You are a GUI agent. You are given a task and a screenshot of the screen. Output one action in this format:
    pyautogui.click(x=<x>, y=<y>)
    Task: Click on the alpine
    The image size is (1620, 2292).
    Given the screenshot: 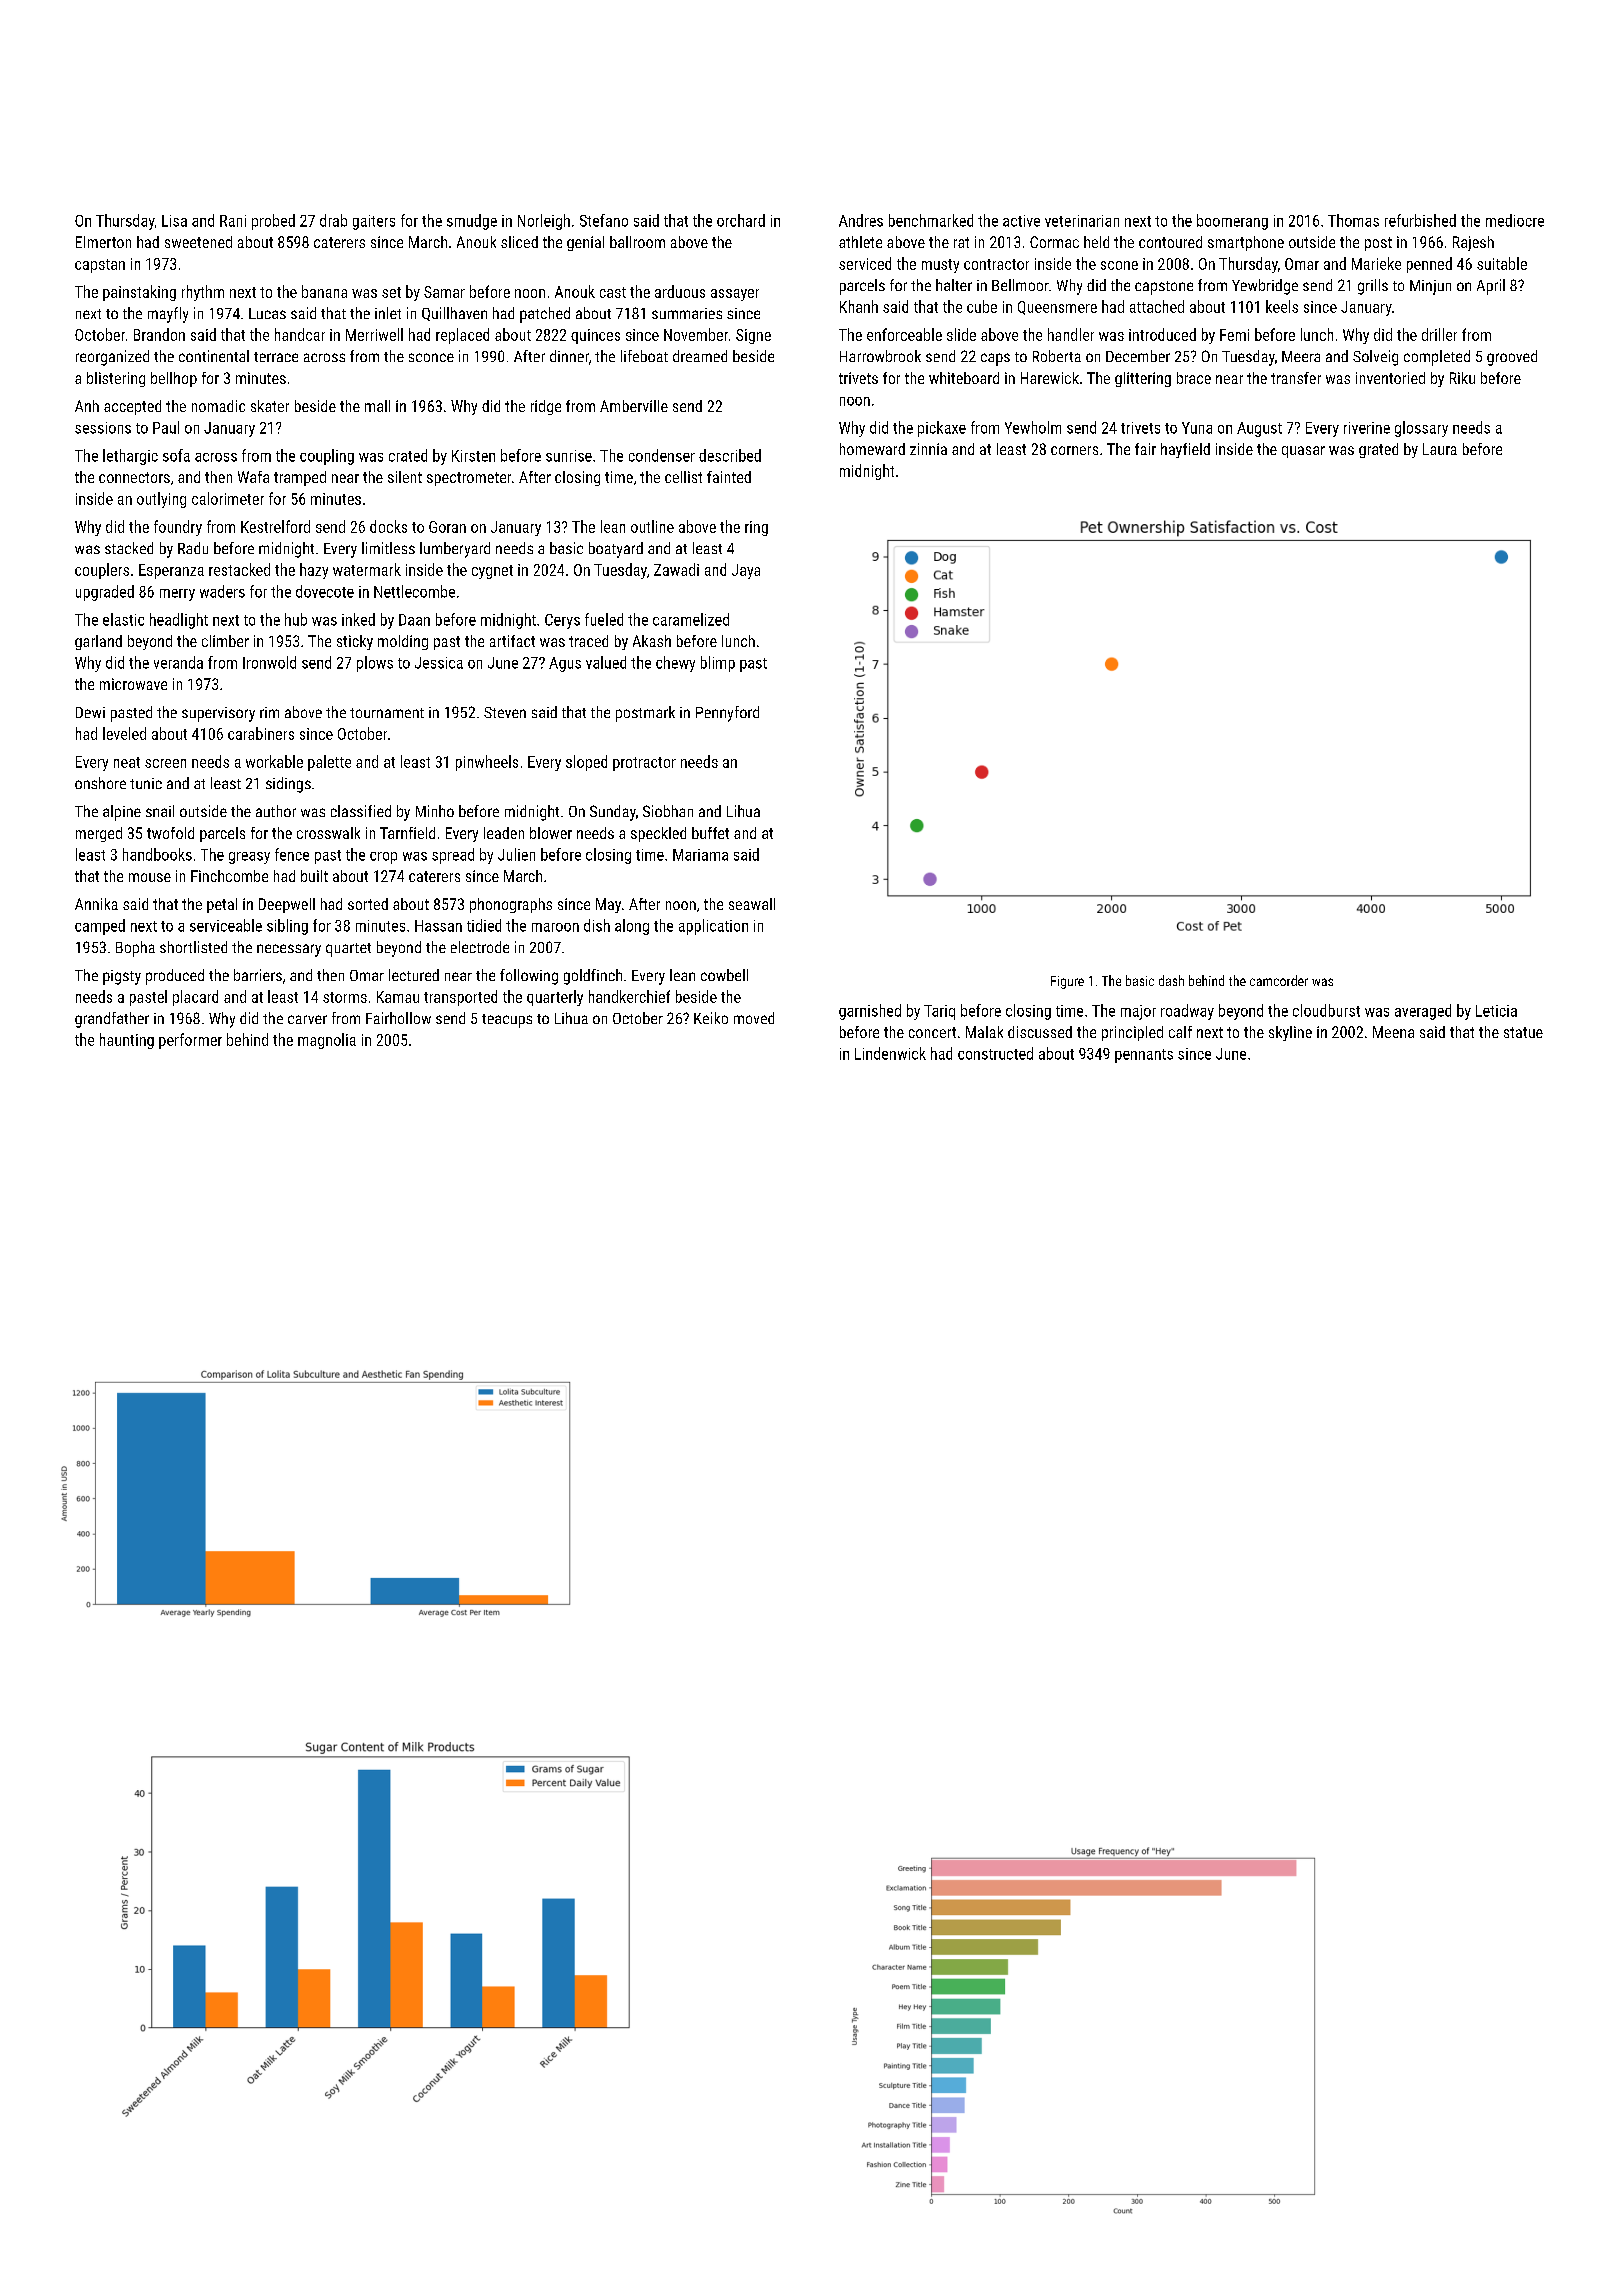 What is the action you would take?
    pyautogui.click(x=122, y=813)
